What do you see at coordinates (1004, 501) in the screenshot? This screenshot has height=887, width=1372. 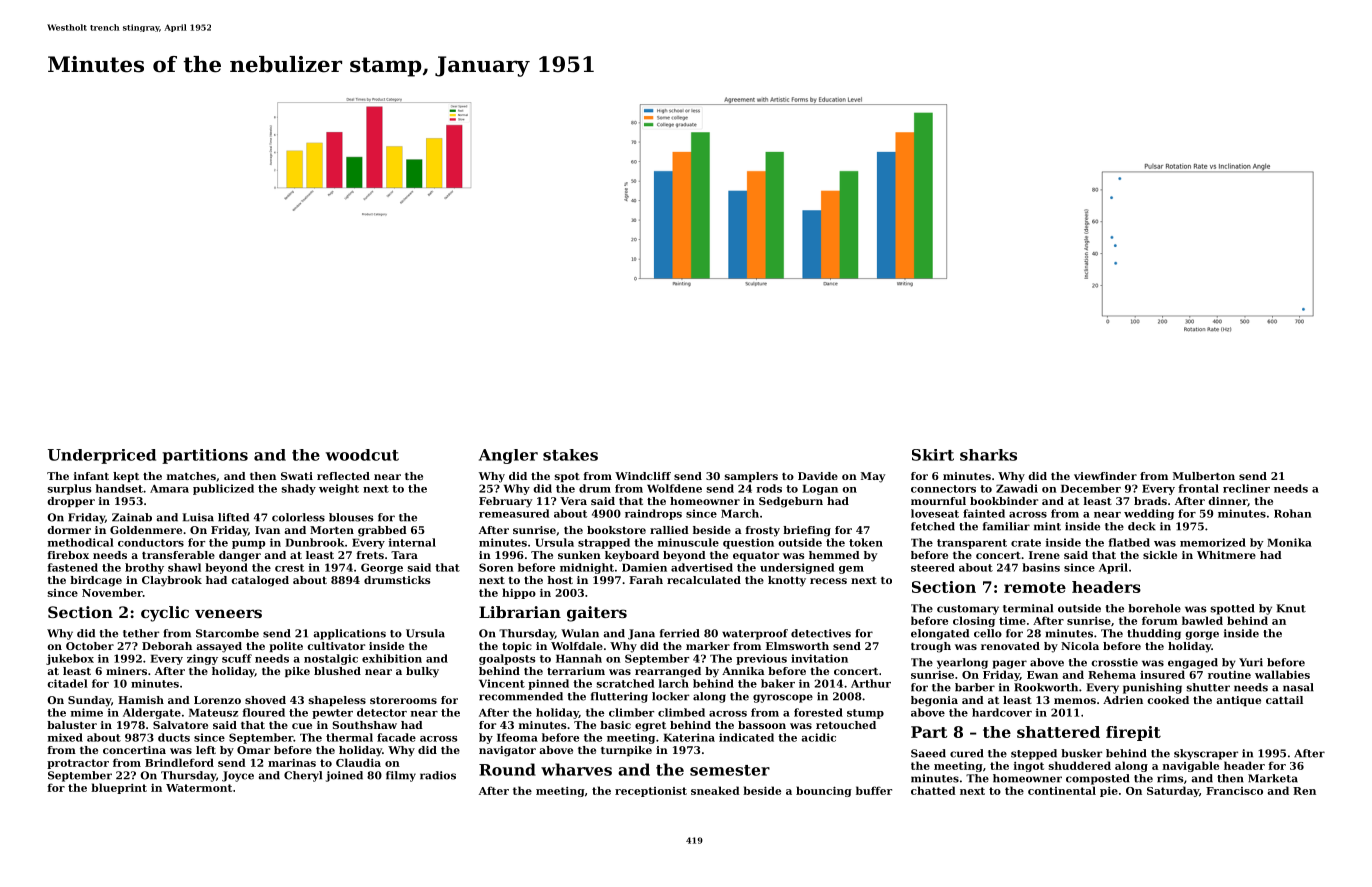 I see `bookbinder` at bounding box center [1004, 501].
